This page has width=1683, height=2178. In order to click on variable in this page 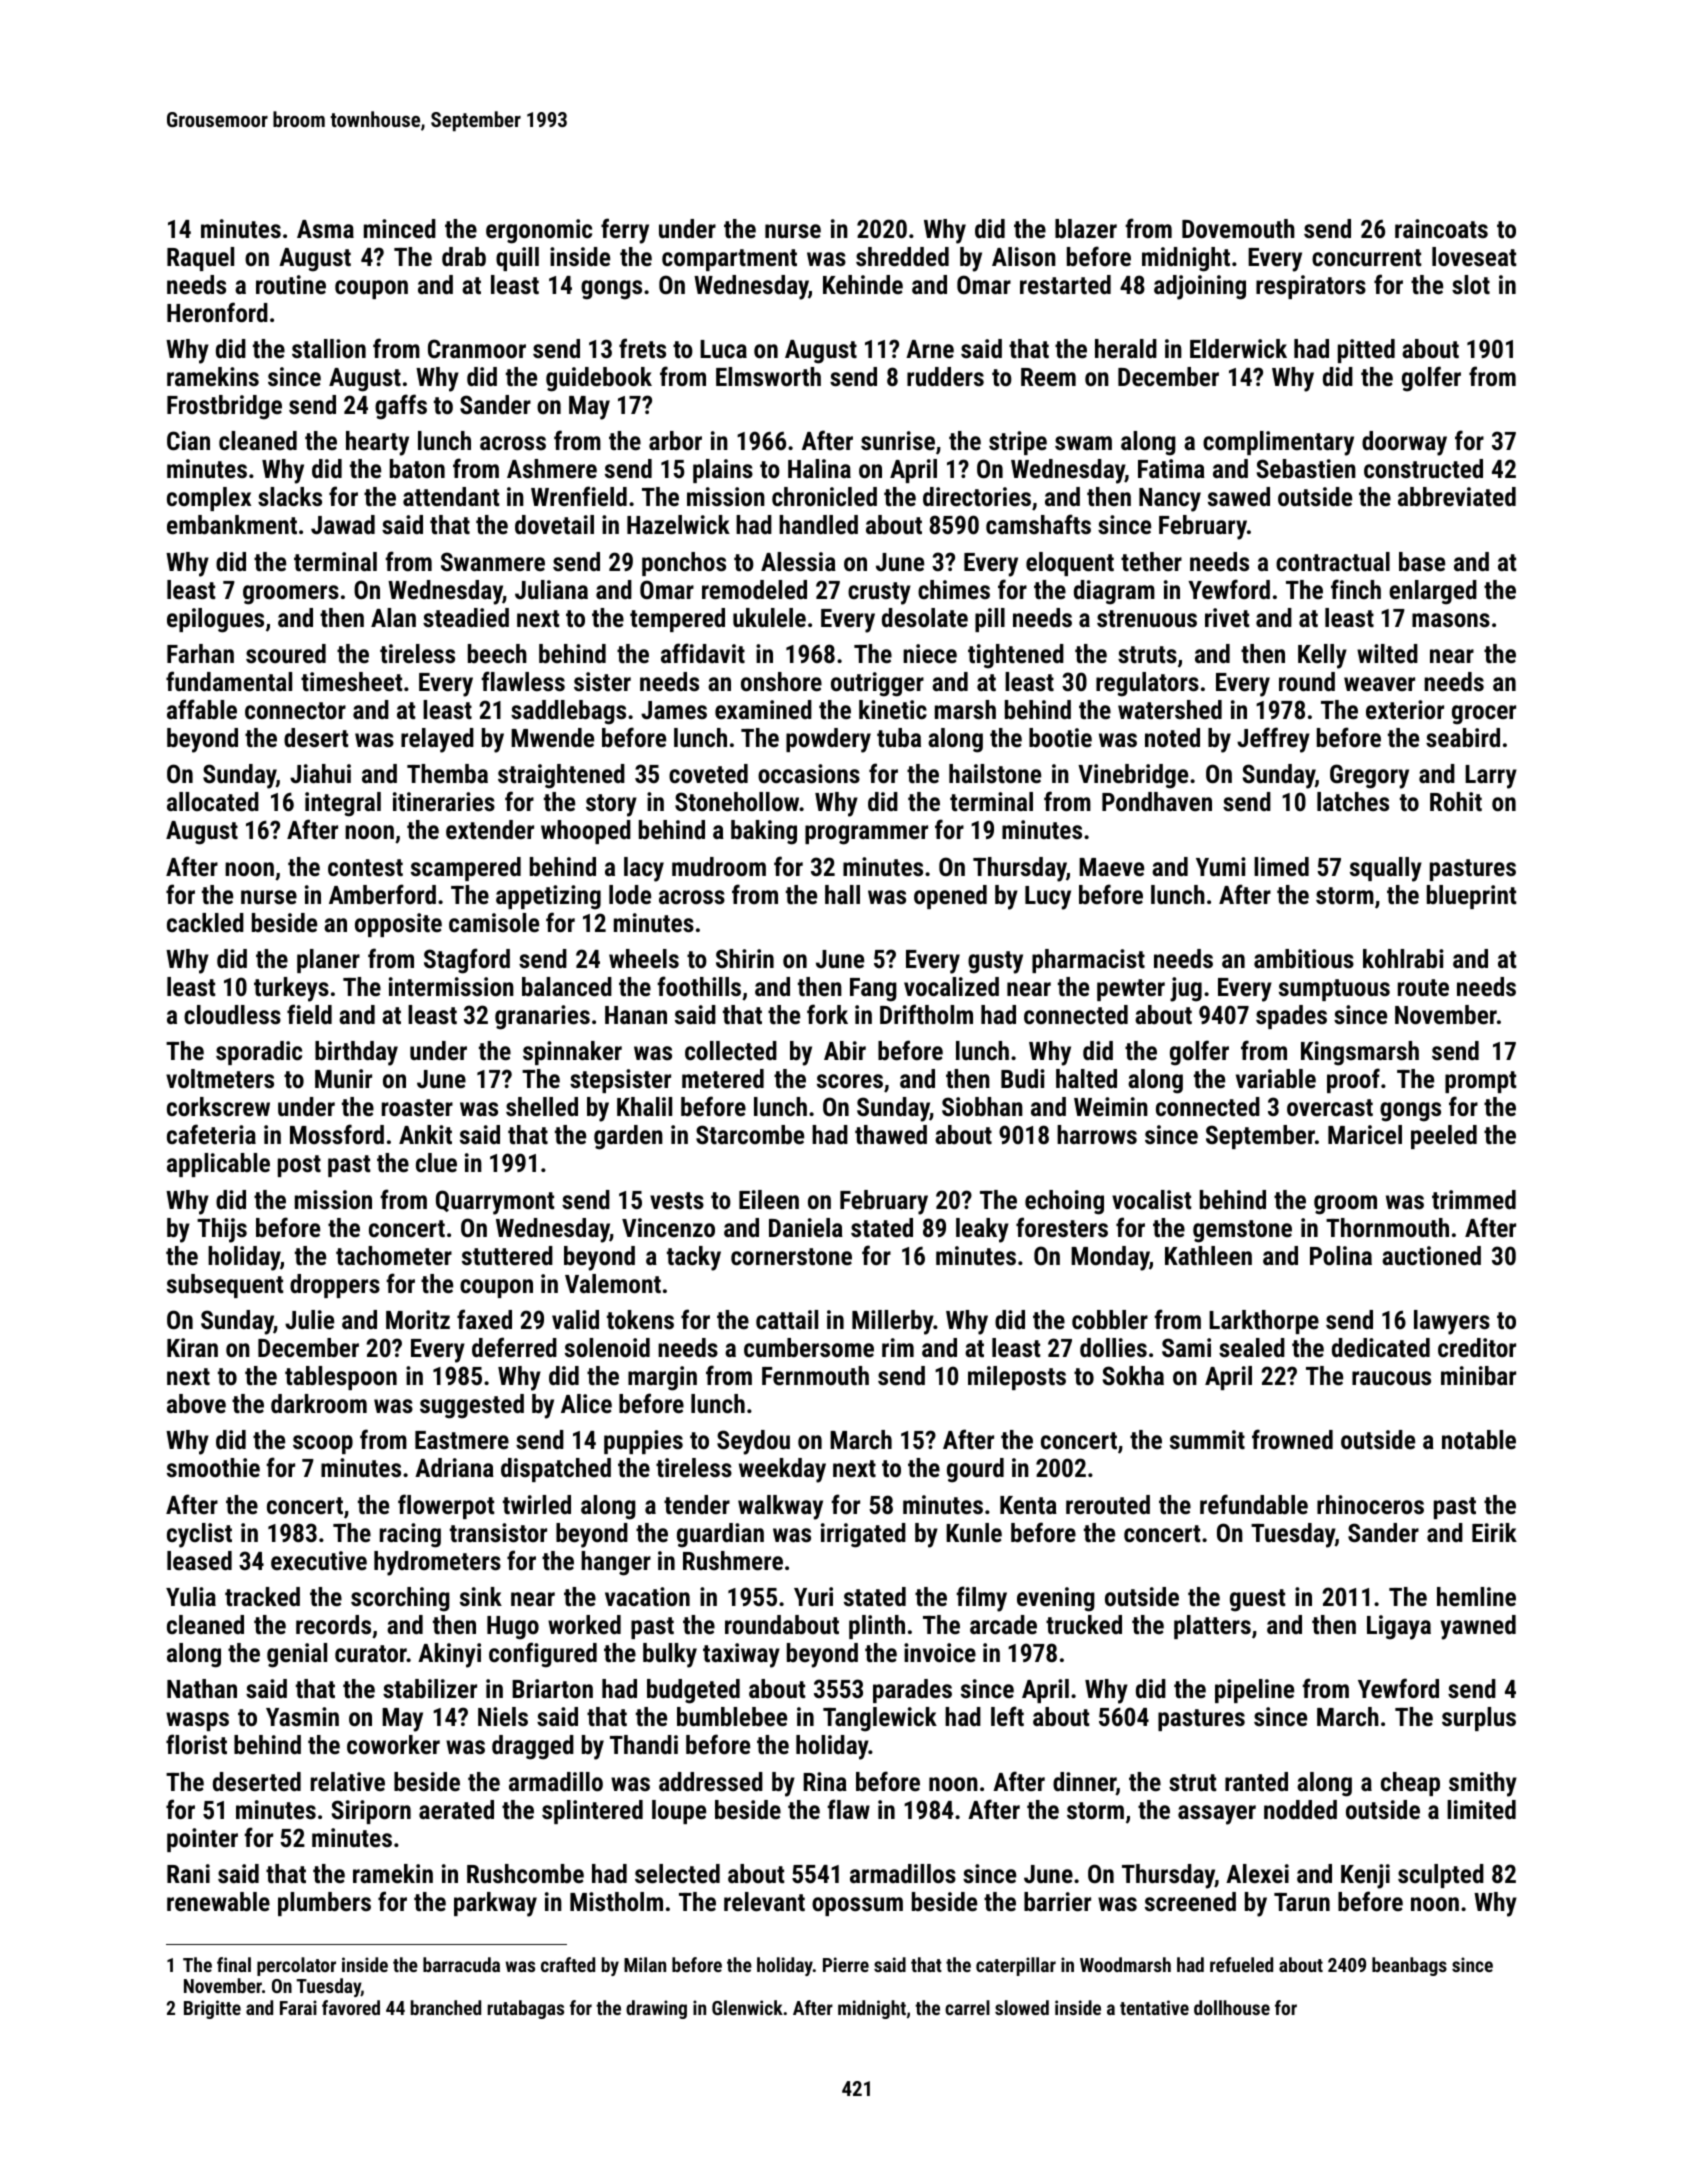, I will do `click(1276, 1078)`.
